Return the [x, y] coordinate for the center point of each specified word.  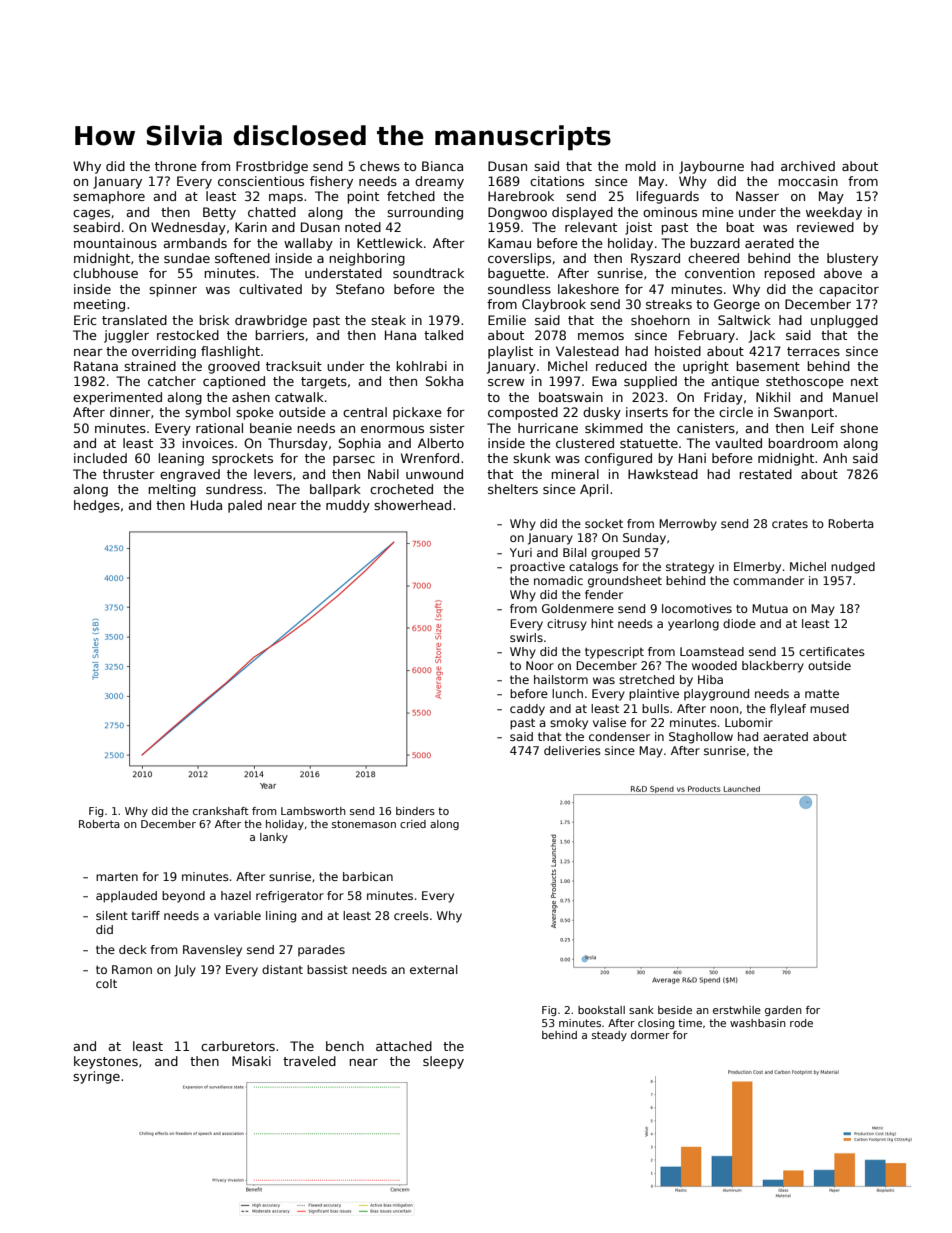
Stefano [360, 289]
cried [413, 824]
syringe [96, 1077]
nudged [853, 568]
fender [604, 594]
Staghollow [701, 738]
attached [404, 1046]
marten [117, 876]
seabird [96, 227]
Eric [85, 320]
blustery [852, 259]
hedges [97, 506]
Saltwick [744, 320]
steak [388, 320]
